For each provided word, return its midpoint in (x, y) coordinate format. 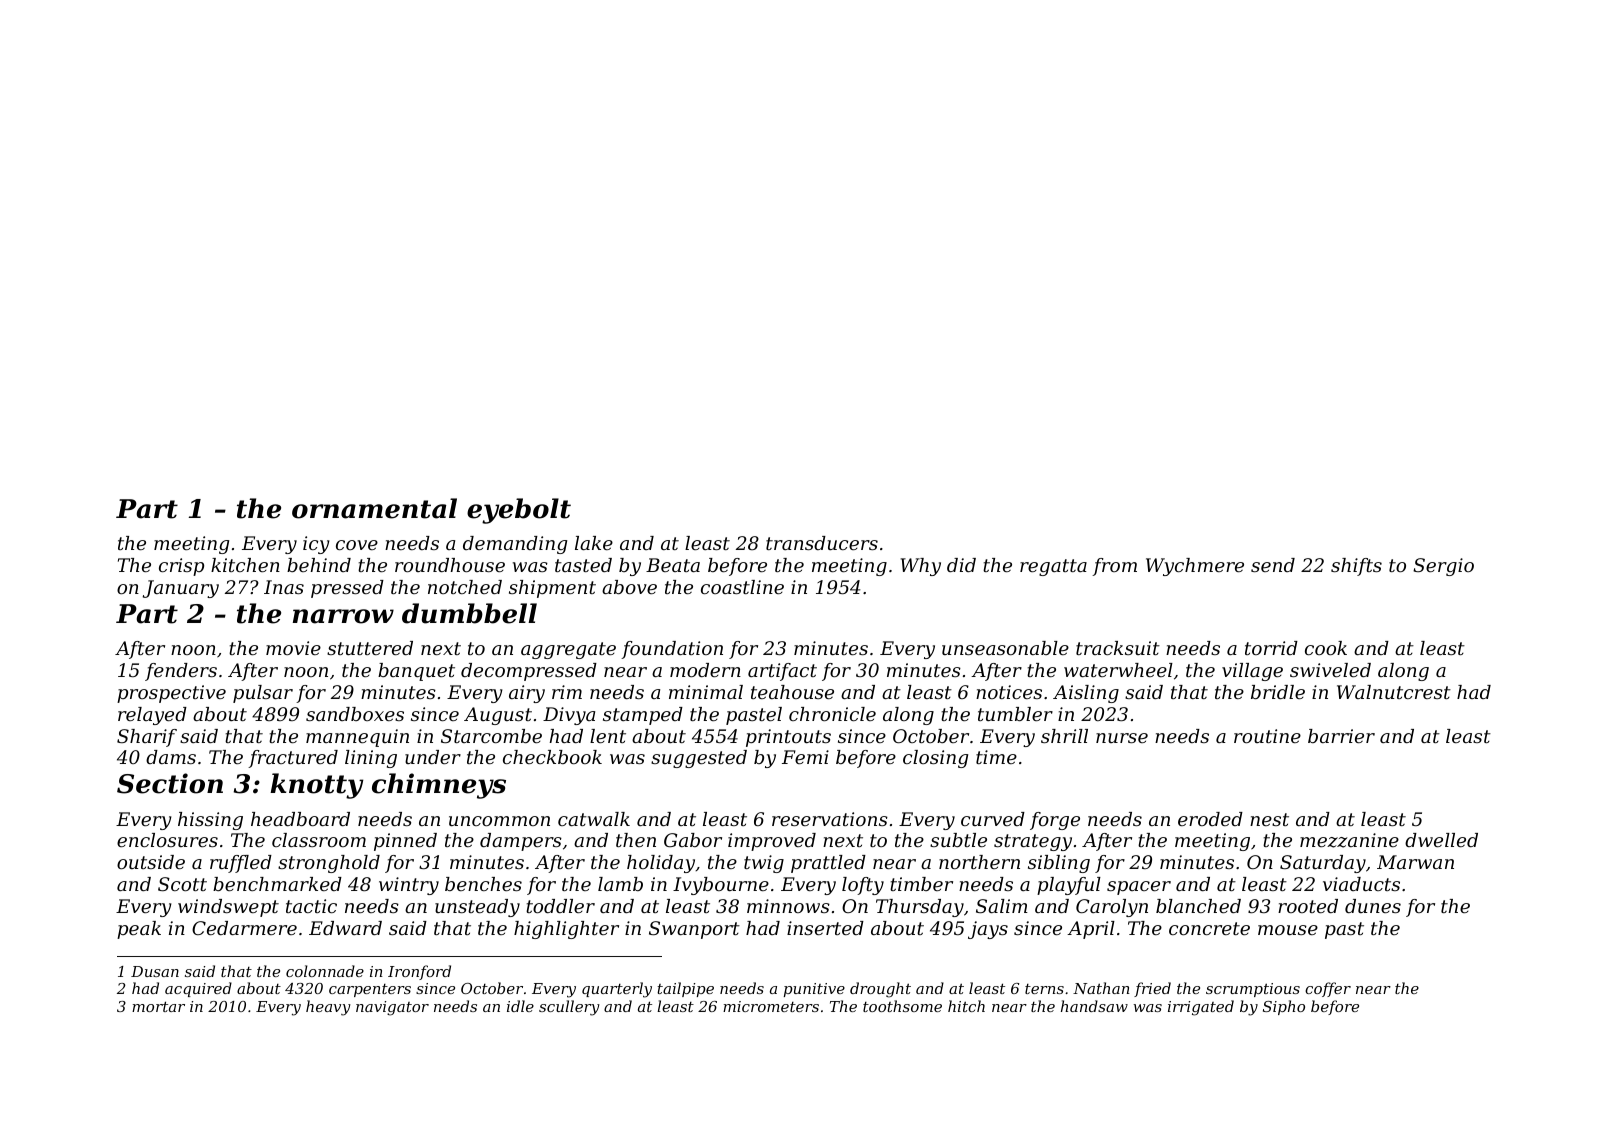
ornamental (374, 508)
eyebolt (519, 511)
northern (979, 862)
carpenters (370, 990)
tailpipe (685, 989)
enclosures (167, 840)
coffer (1328, 989)
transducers (822, 543)
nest (1269, 819)
